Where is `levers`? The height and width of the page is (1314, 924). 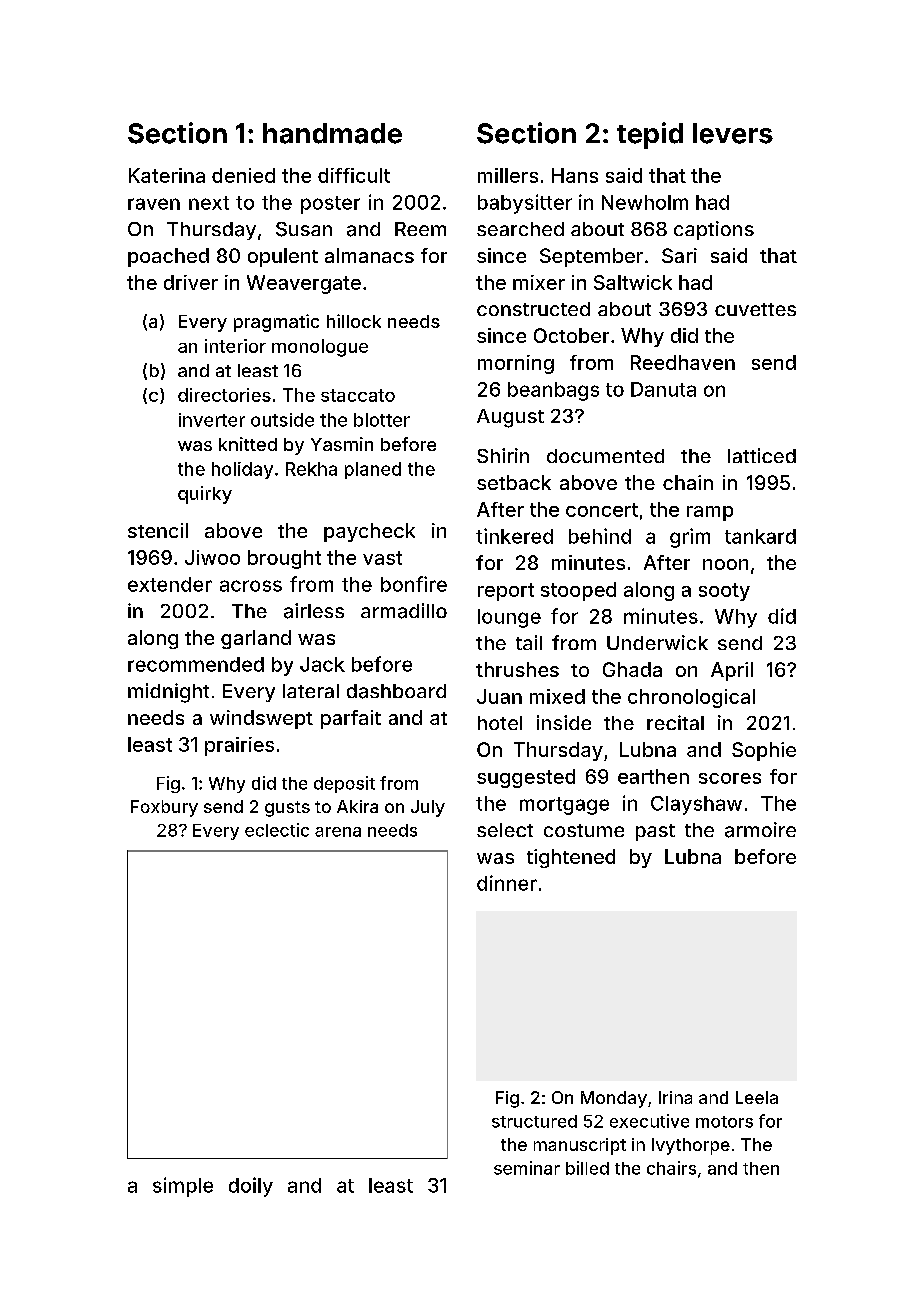
levers is located at coordinates (733, 133).
